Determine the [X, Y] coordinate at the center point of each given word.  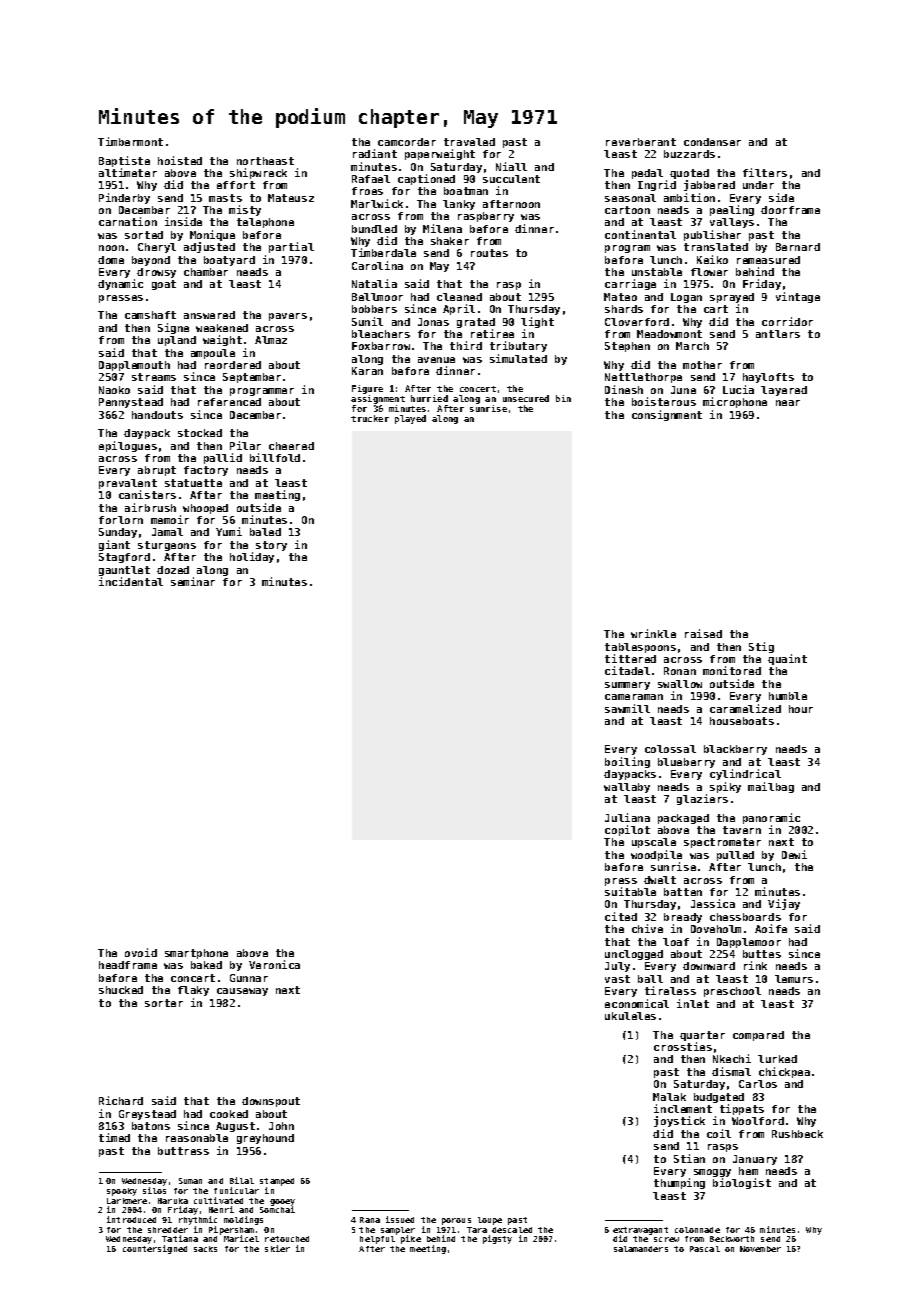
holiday [252, 557]
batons [151, 1126]
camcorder [407, 142]
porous [456, 1221]
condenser [712, 142]
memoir [170, 519]
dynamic [120, 284]
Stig [761, 647]
